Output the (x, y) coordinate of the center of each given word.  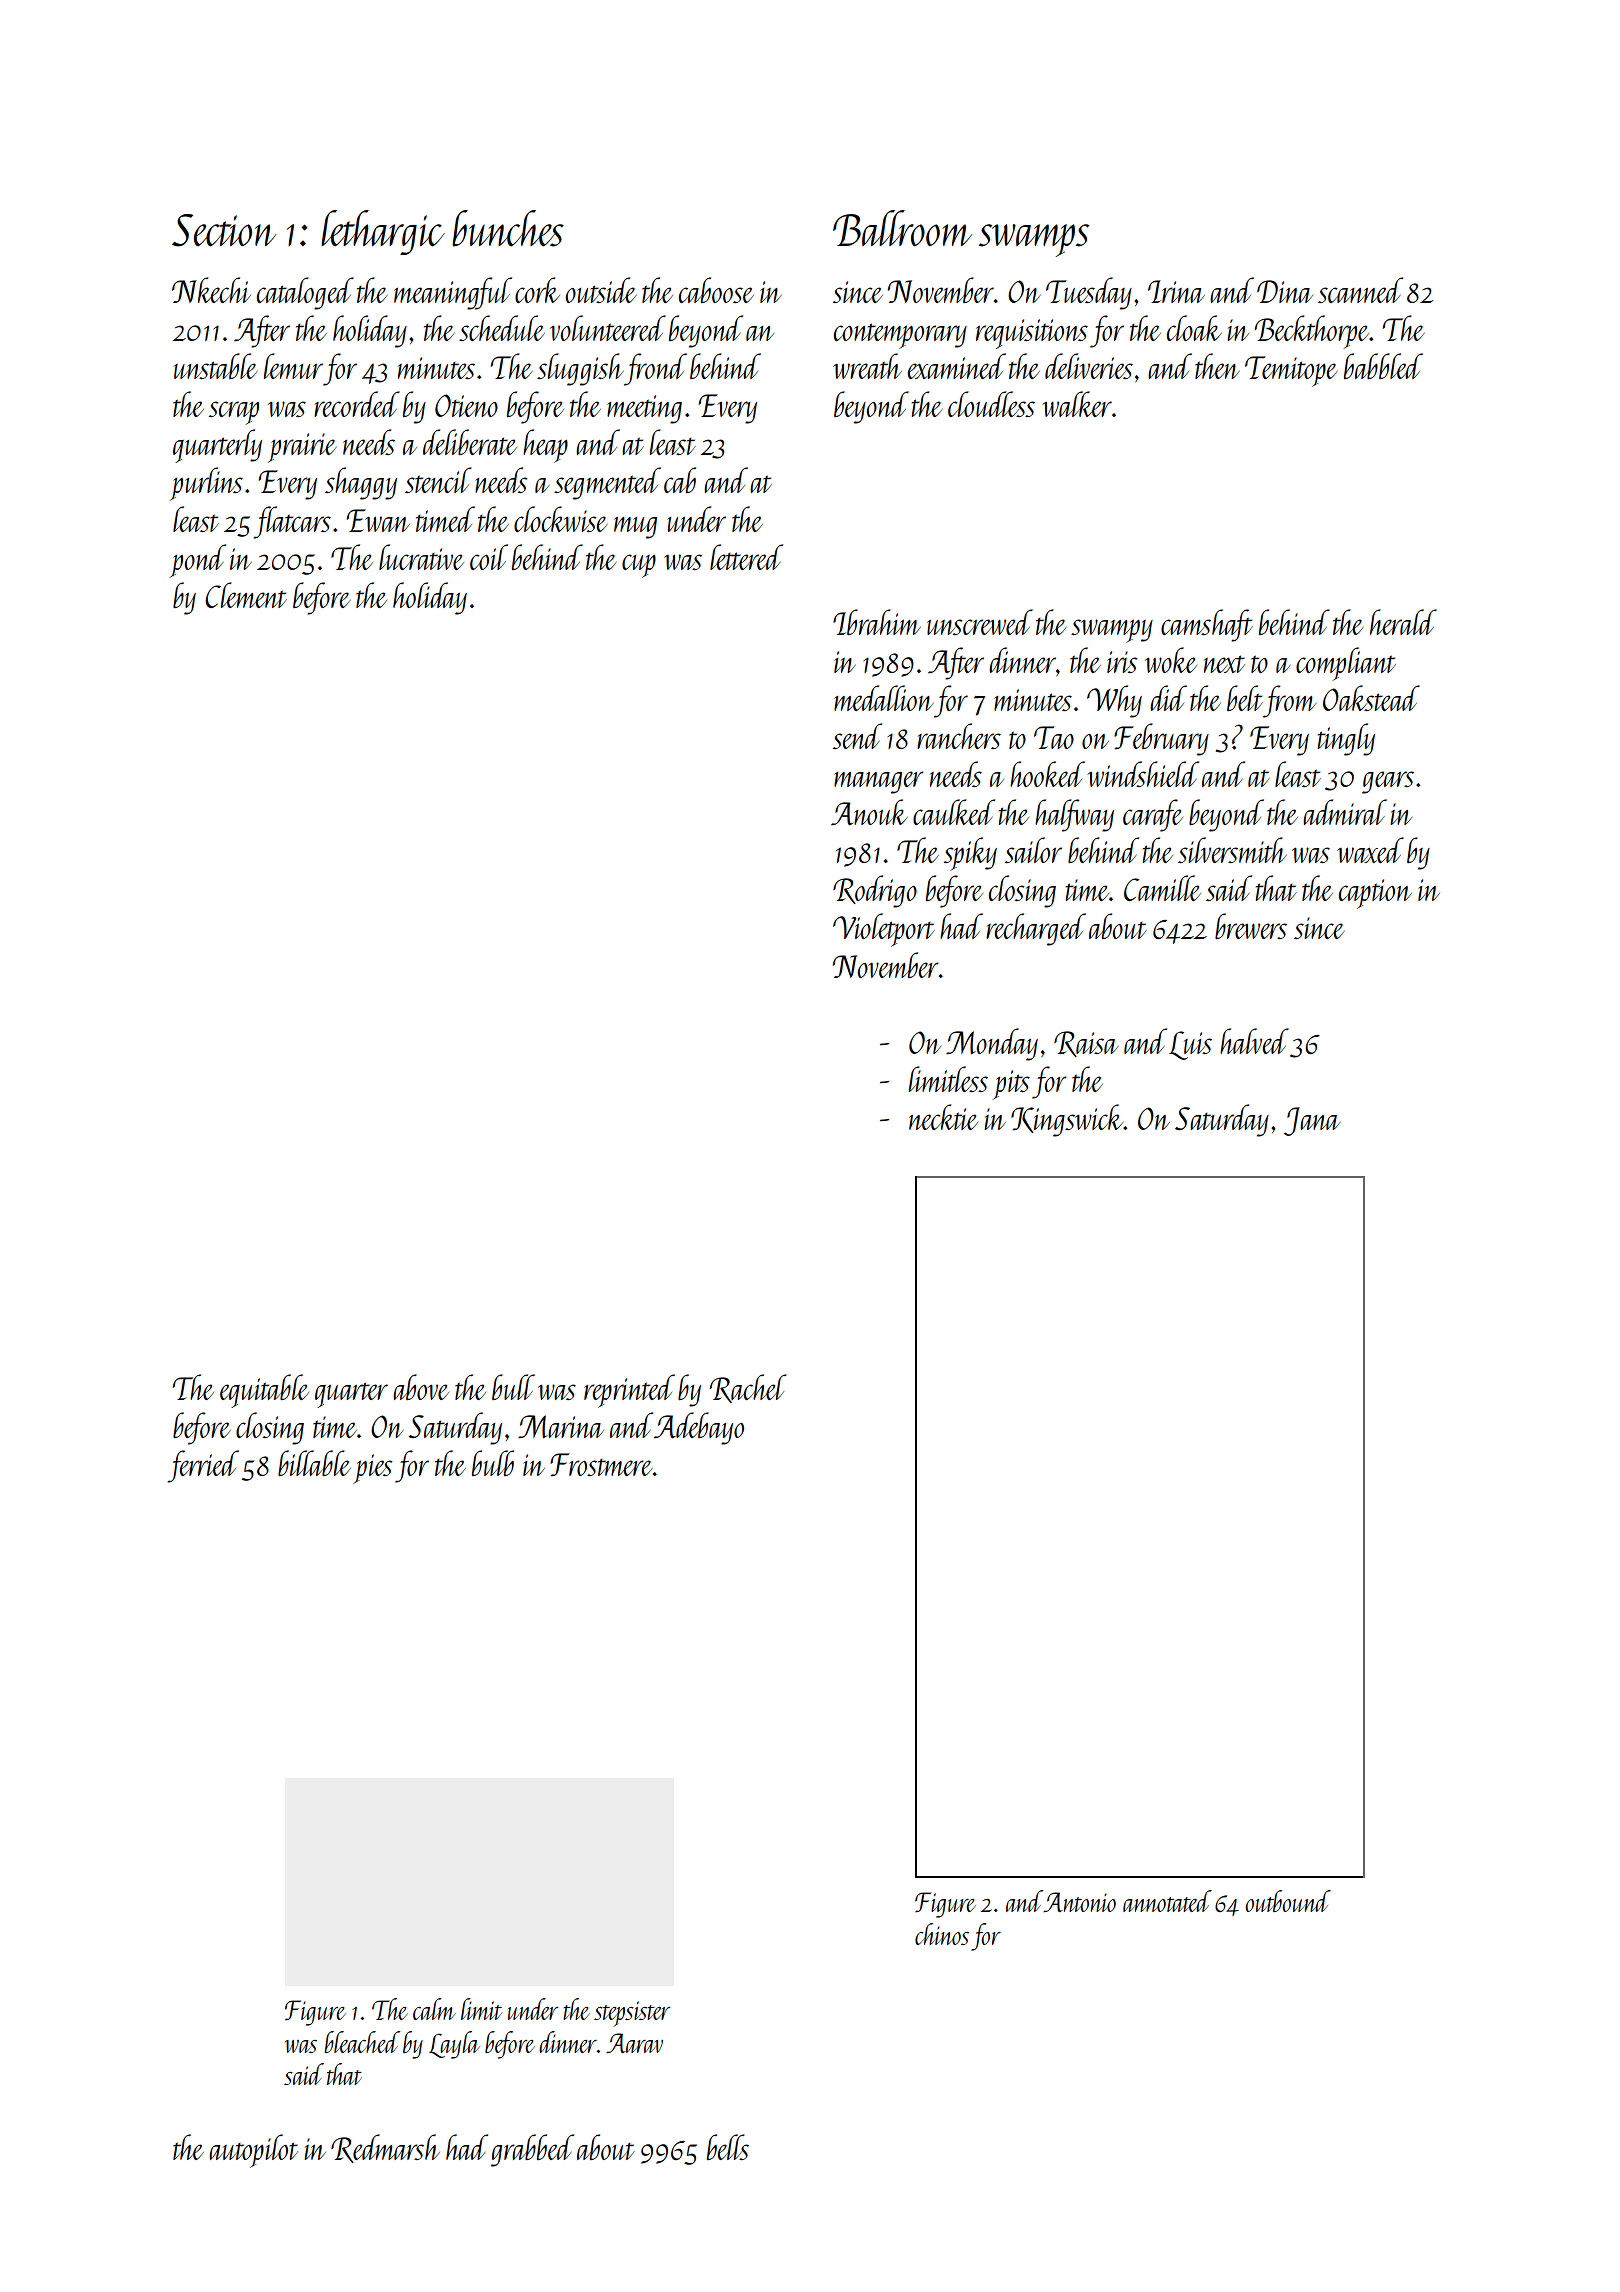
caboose (716, 290)
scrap (234, 413)
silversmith (1232, 850)
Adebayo (699, 1428)
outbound (1288, 1901)
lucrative (421, 557)
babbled (1383, 366)
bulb (493, 1463)
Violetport (884, 930)
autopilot (253, 2151)
